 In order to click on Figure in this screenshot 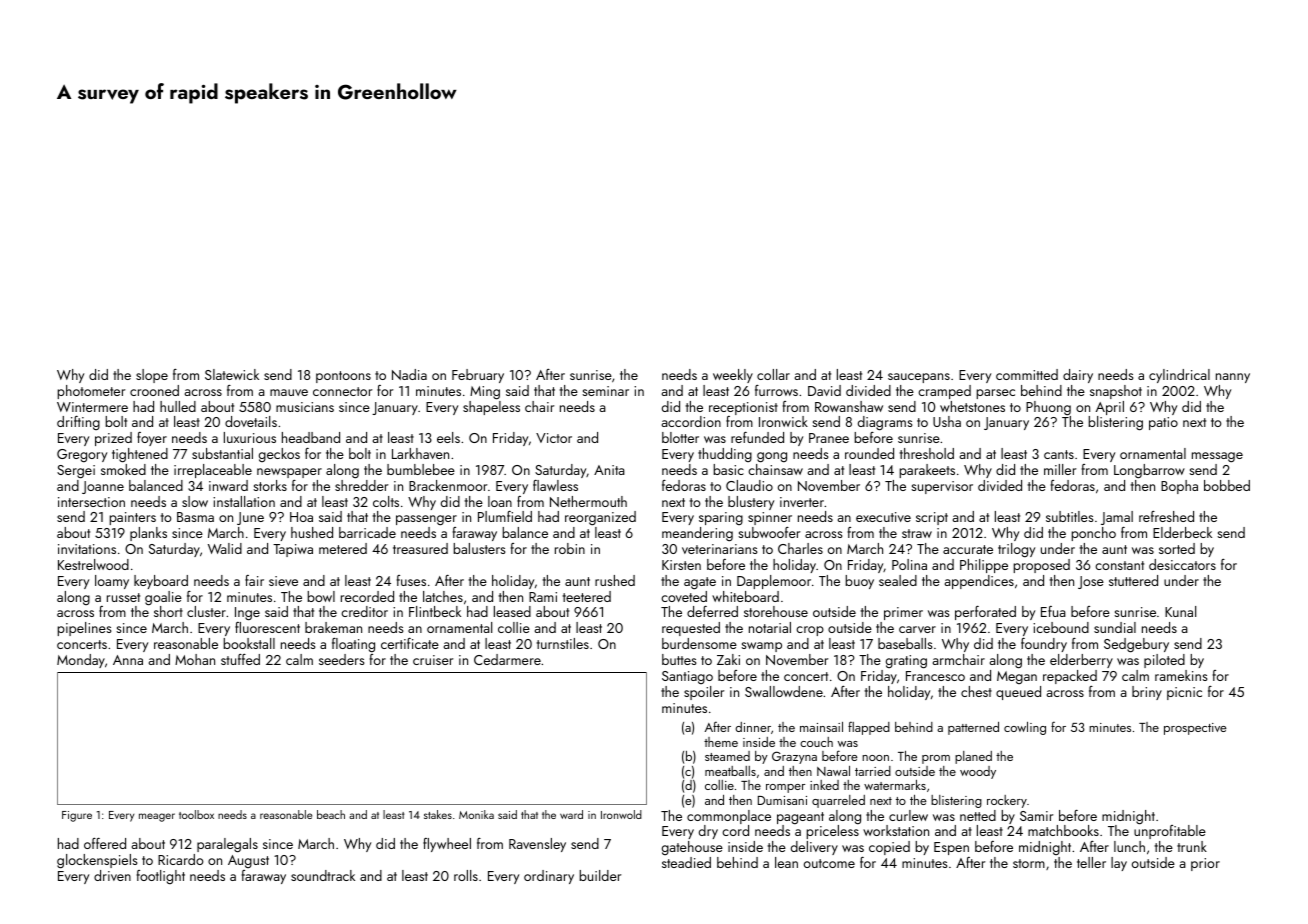, I will do `click(77, 816)`.
